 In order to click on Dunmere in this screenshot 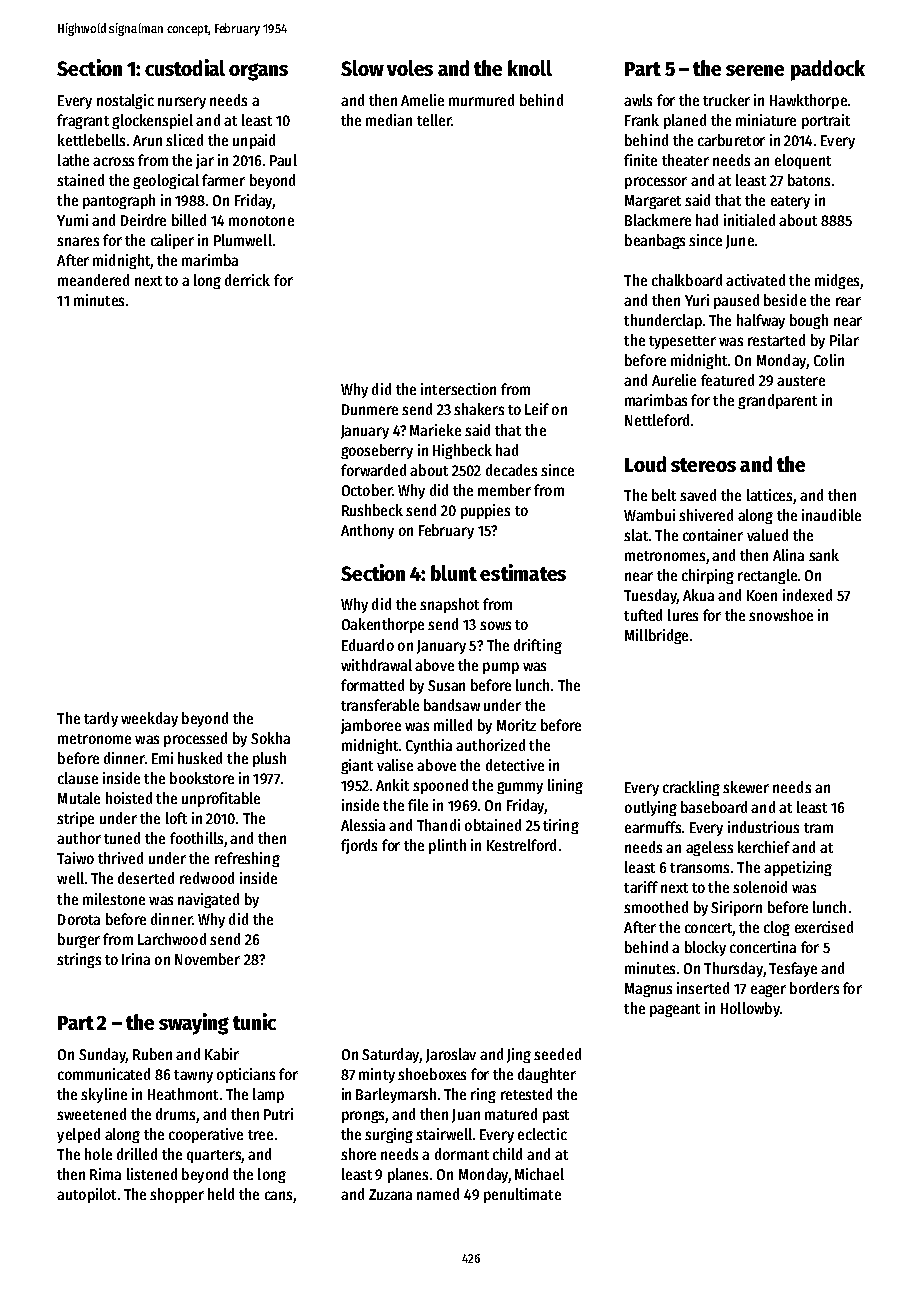, I will do `click(370, 409)`.
